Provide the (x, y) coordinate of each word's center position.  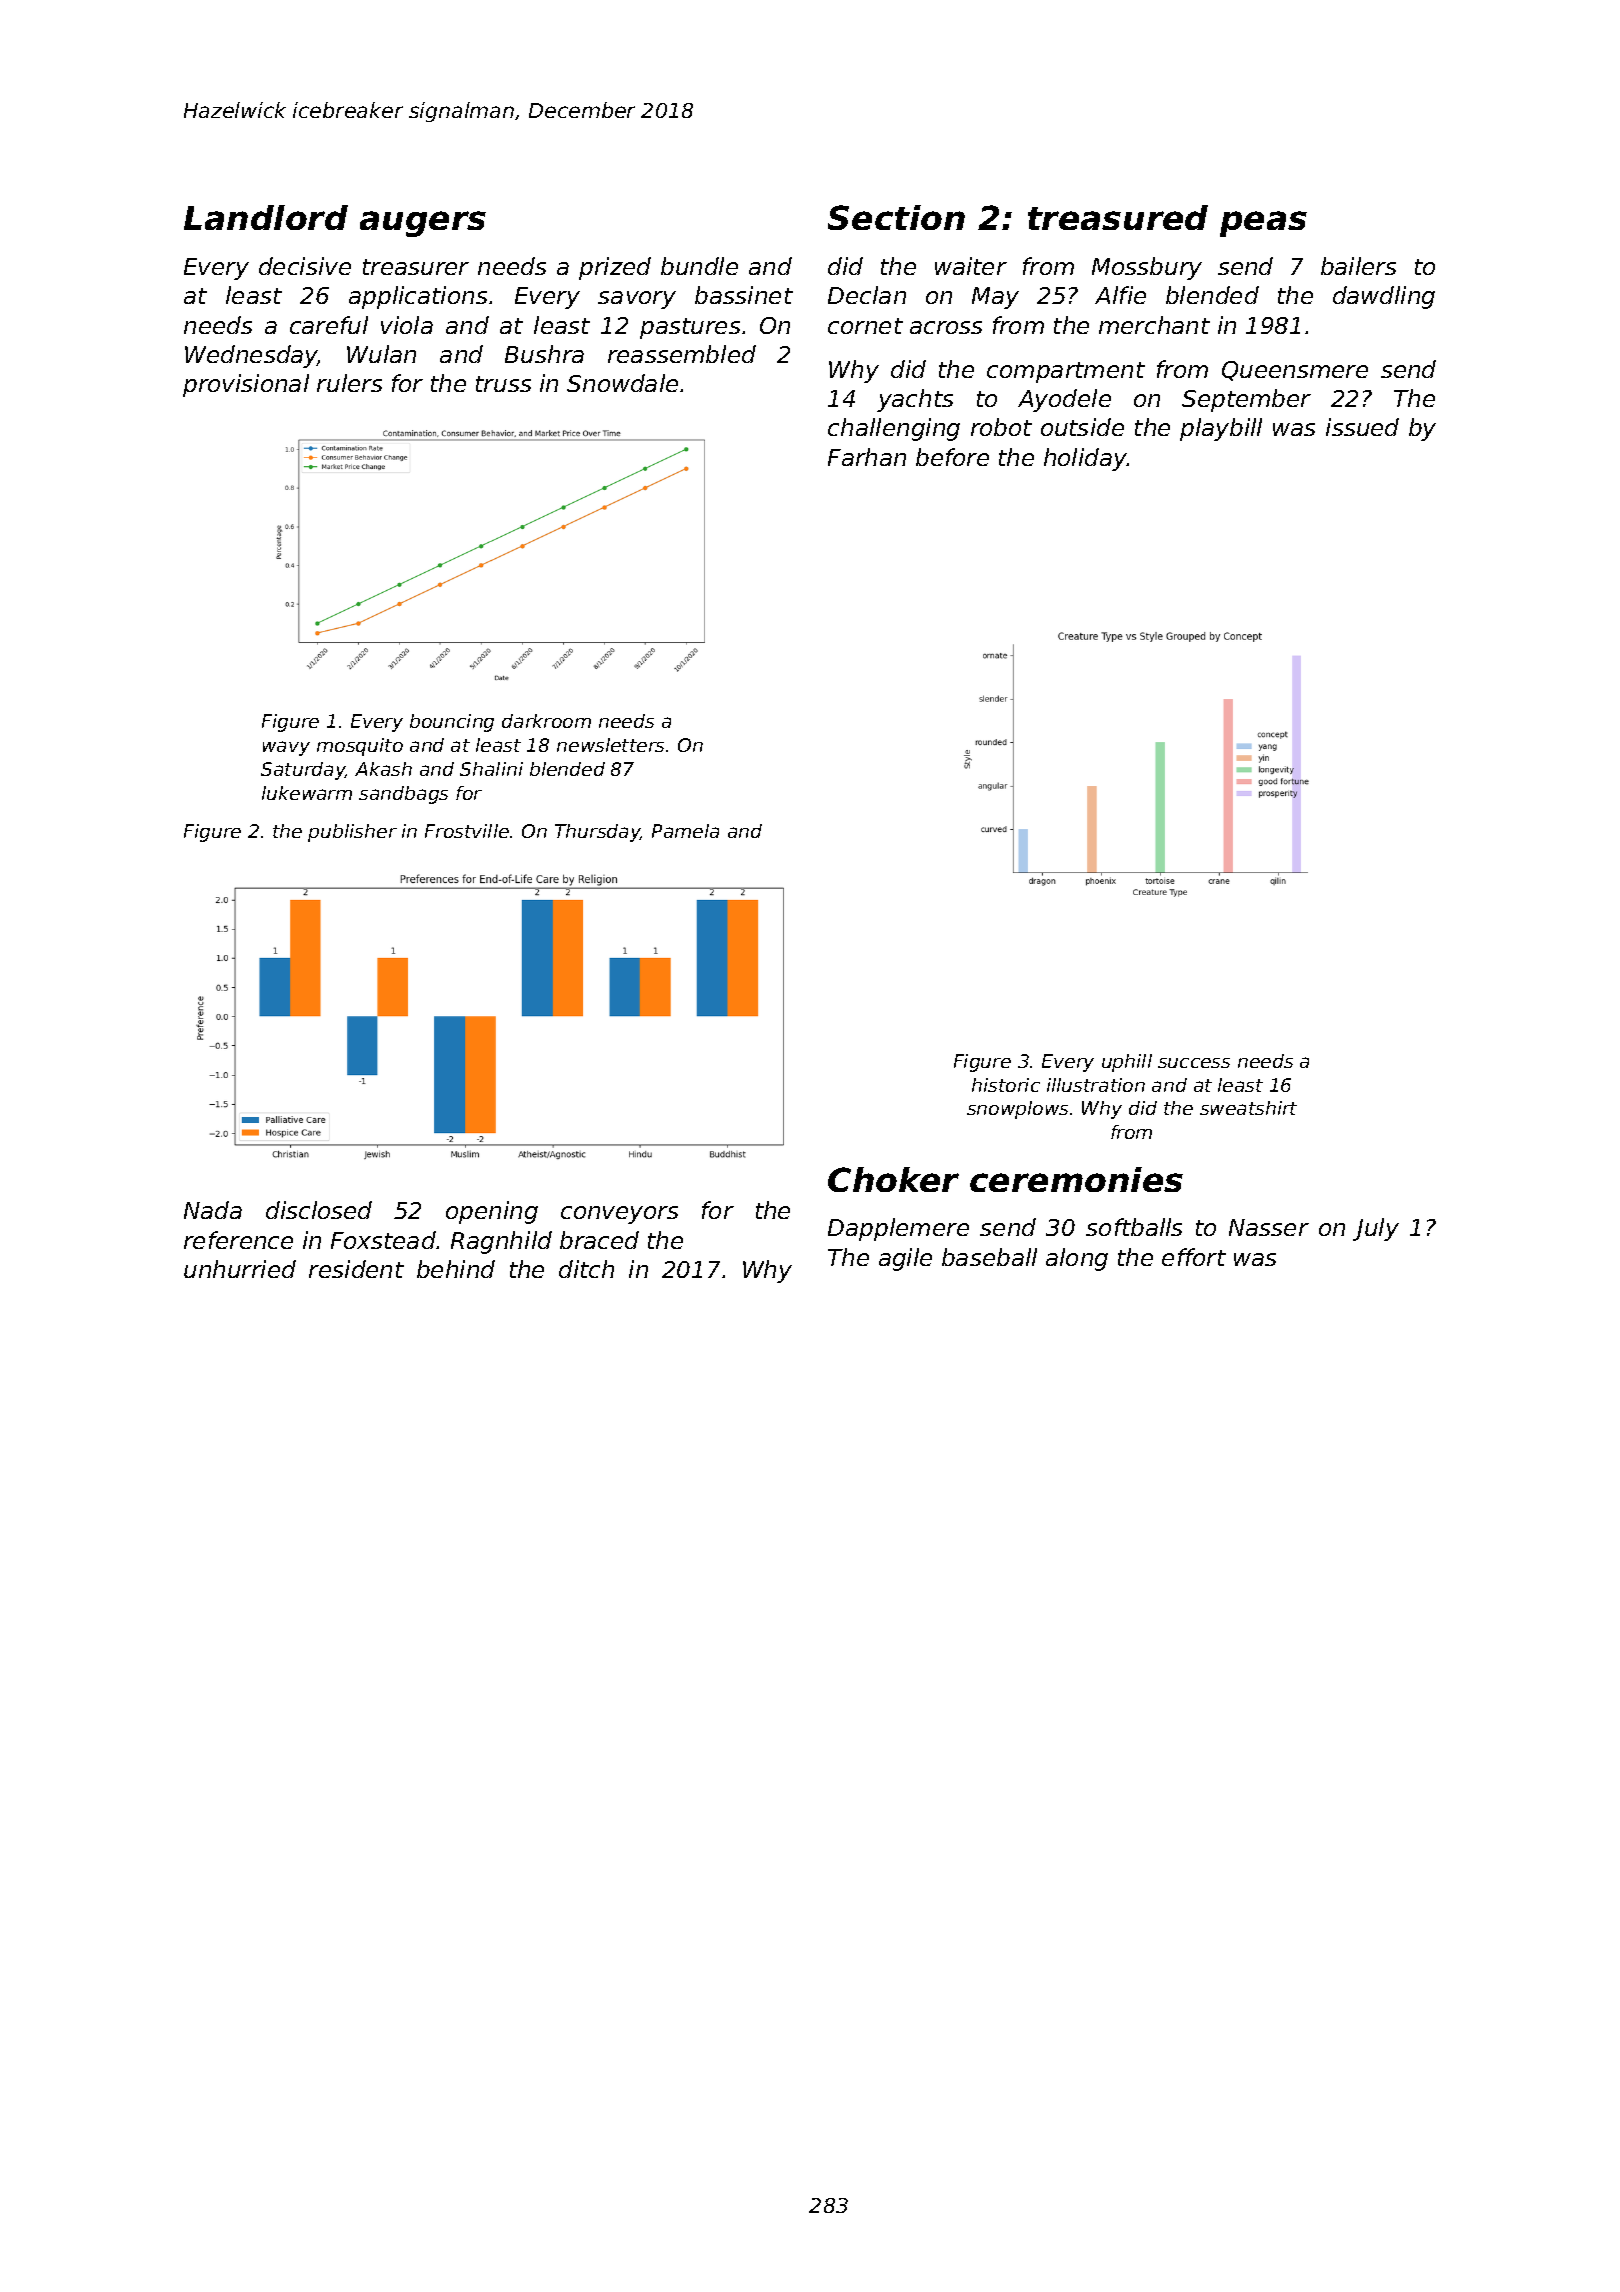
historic (1006, 1085)
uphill (1127, 1063)
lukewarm (307, 793)
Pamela (685, 831)
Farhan (867, 457)
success (1194, 1063)
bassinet (744, 295)
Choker (893, 1179)
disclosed (319, 1210)
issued (1362, 427)
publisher (352, 833)
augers (423, 224)
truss (503, 384)
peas (1263, 224)
